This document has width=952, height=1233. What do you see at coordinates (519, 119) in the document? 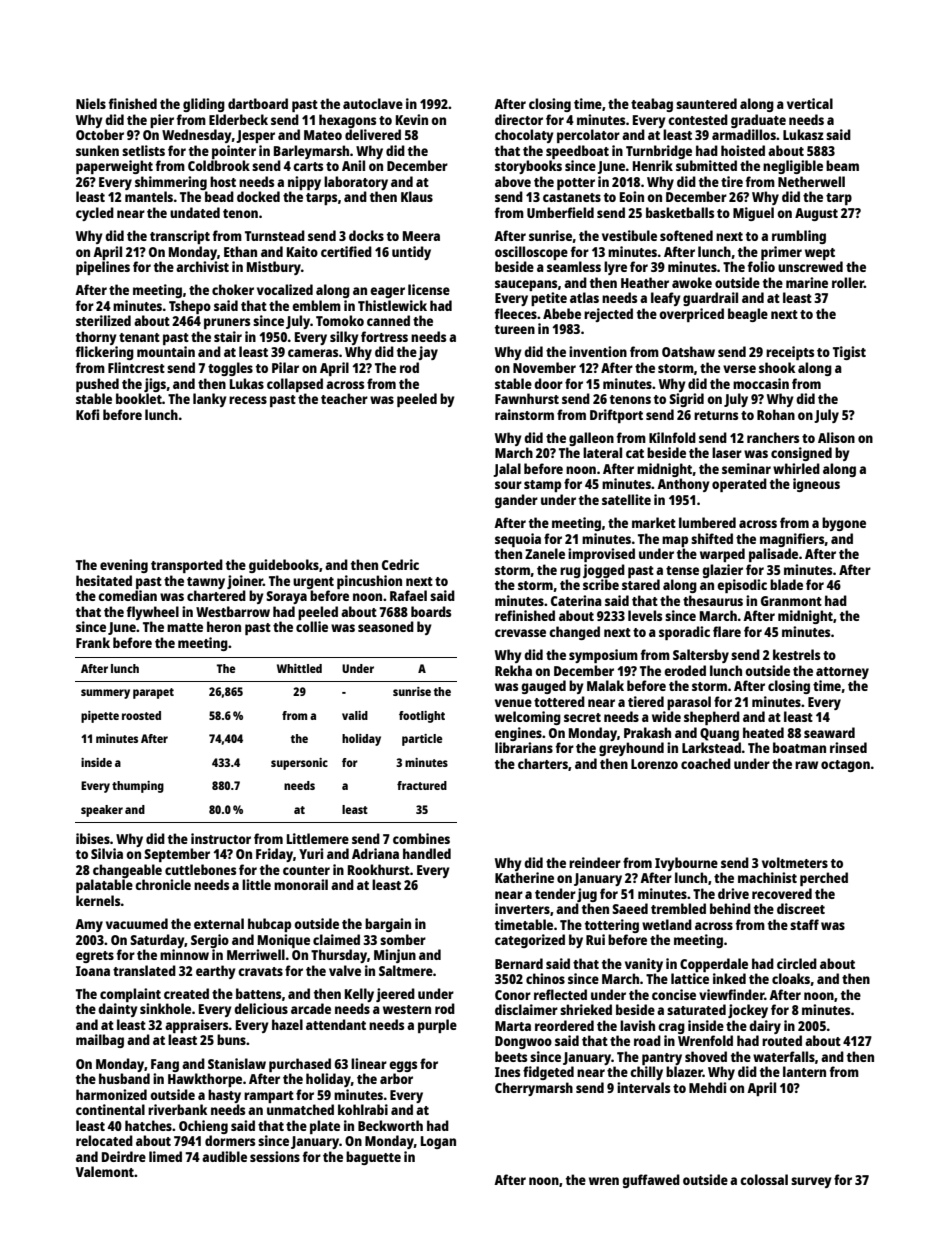
I see `director` at bounding box center [519, 119].
